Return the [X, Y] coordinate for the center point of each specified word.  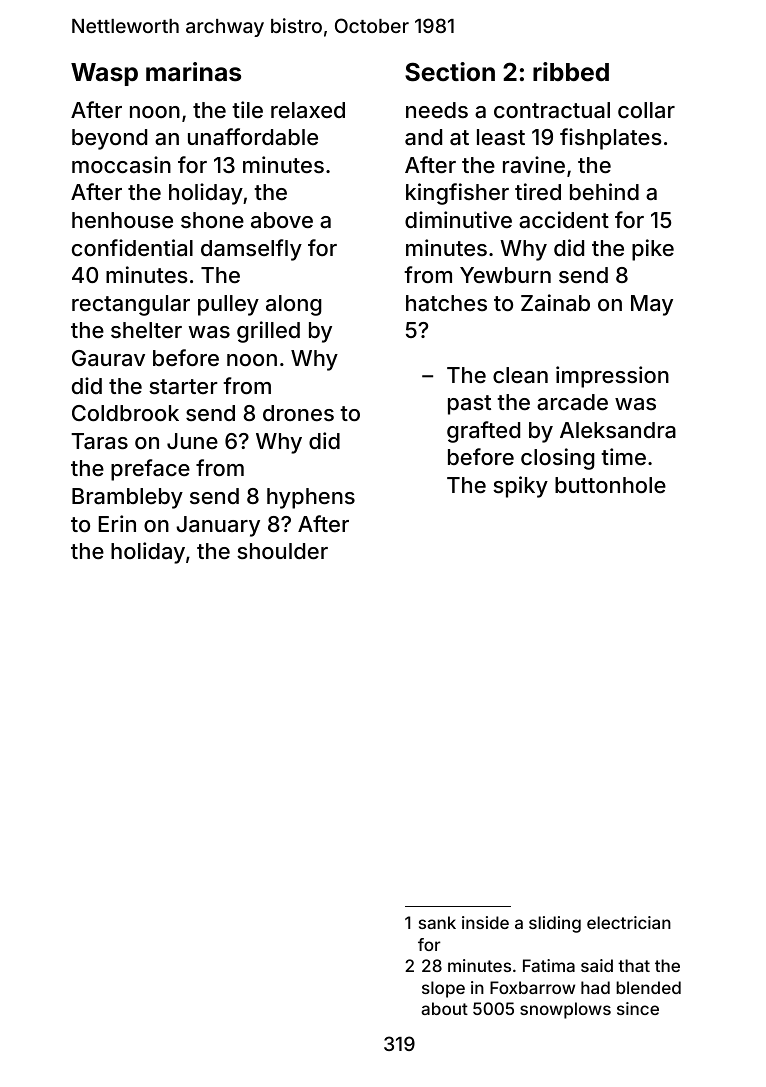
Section [450, 72]
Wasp [104, 74]
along [294, 305]
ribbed [571, 72]
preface [150, 470]
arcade [572, 402]
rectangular [131, 305]
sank [437, 922]
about [444, 1008]
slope [443, 989]
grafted [483, 432]
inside [485, 922]
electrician [629, 922]
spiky [520, 487]
